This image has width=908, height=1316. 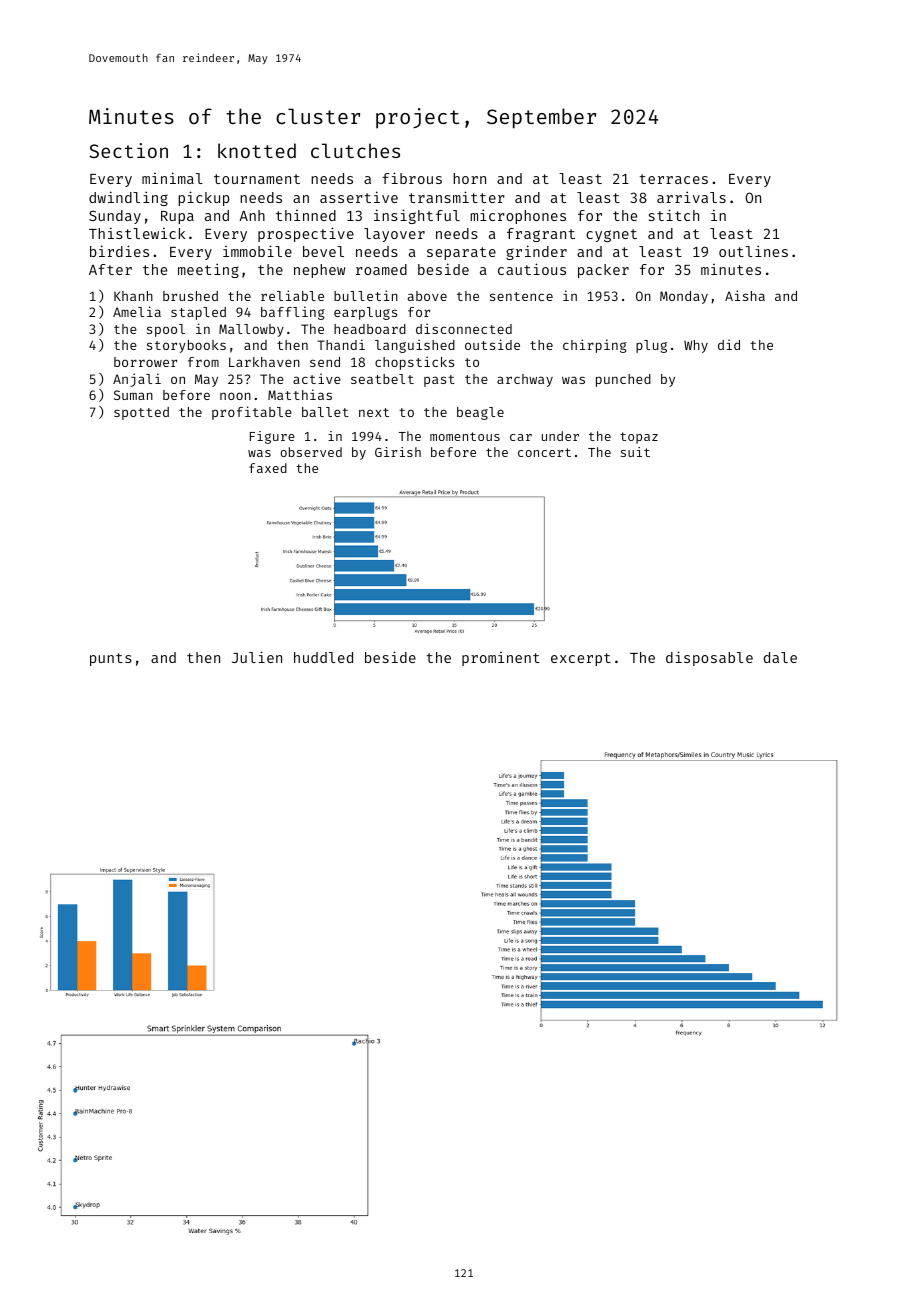 What do you see at coordinates (595, 346) in the image?
I see `chirping` at bounding box center [595, 346].
